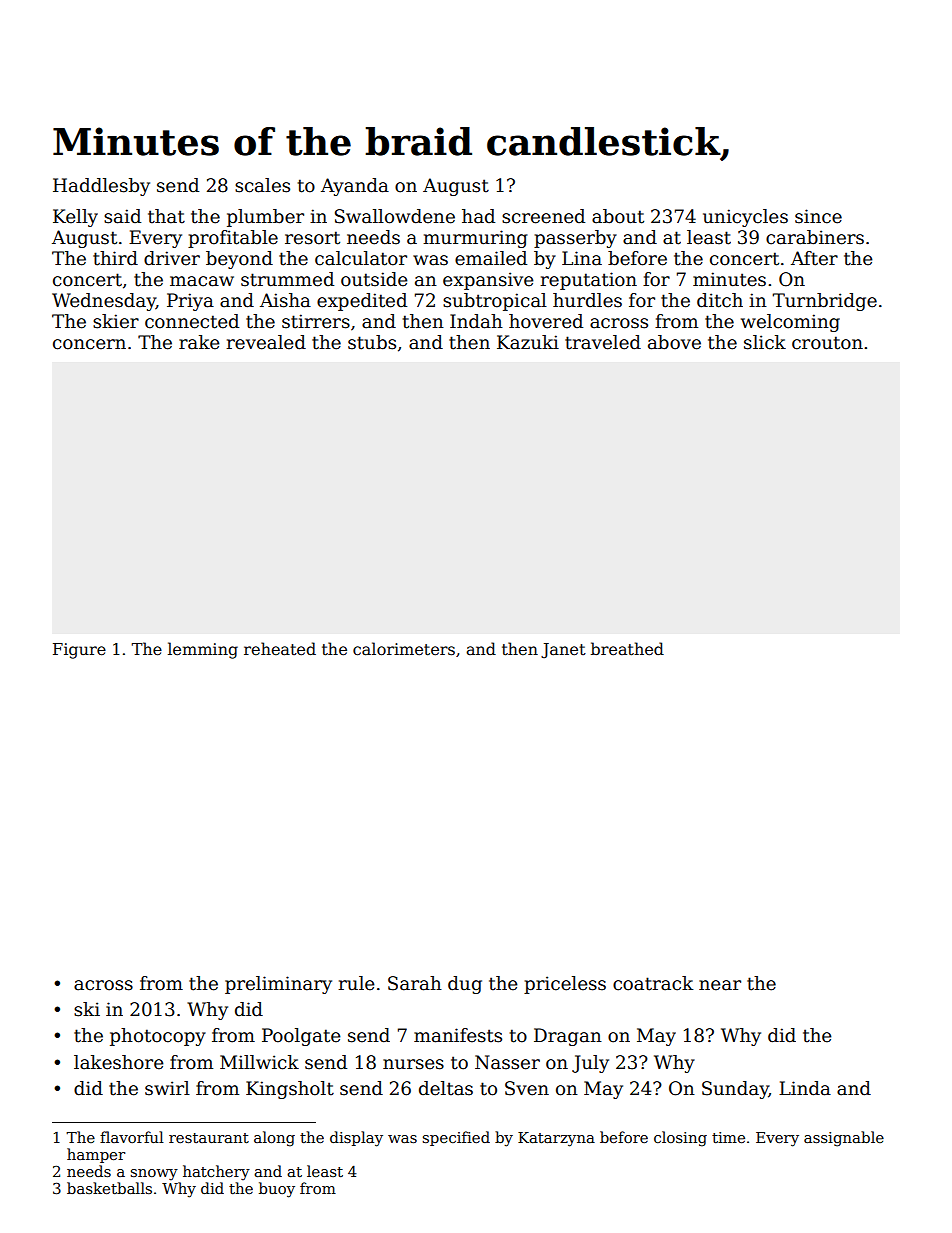 The image size is (952, 1233). What do you see at coordinates (844, 1139) in the document?
I see `assignable` at bounding box center [844, 1139].
